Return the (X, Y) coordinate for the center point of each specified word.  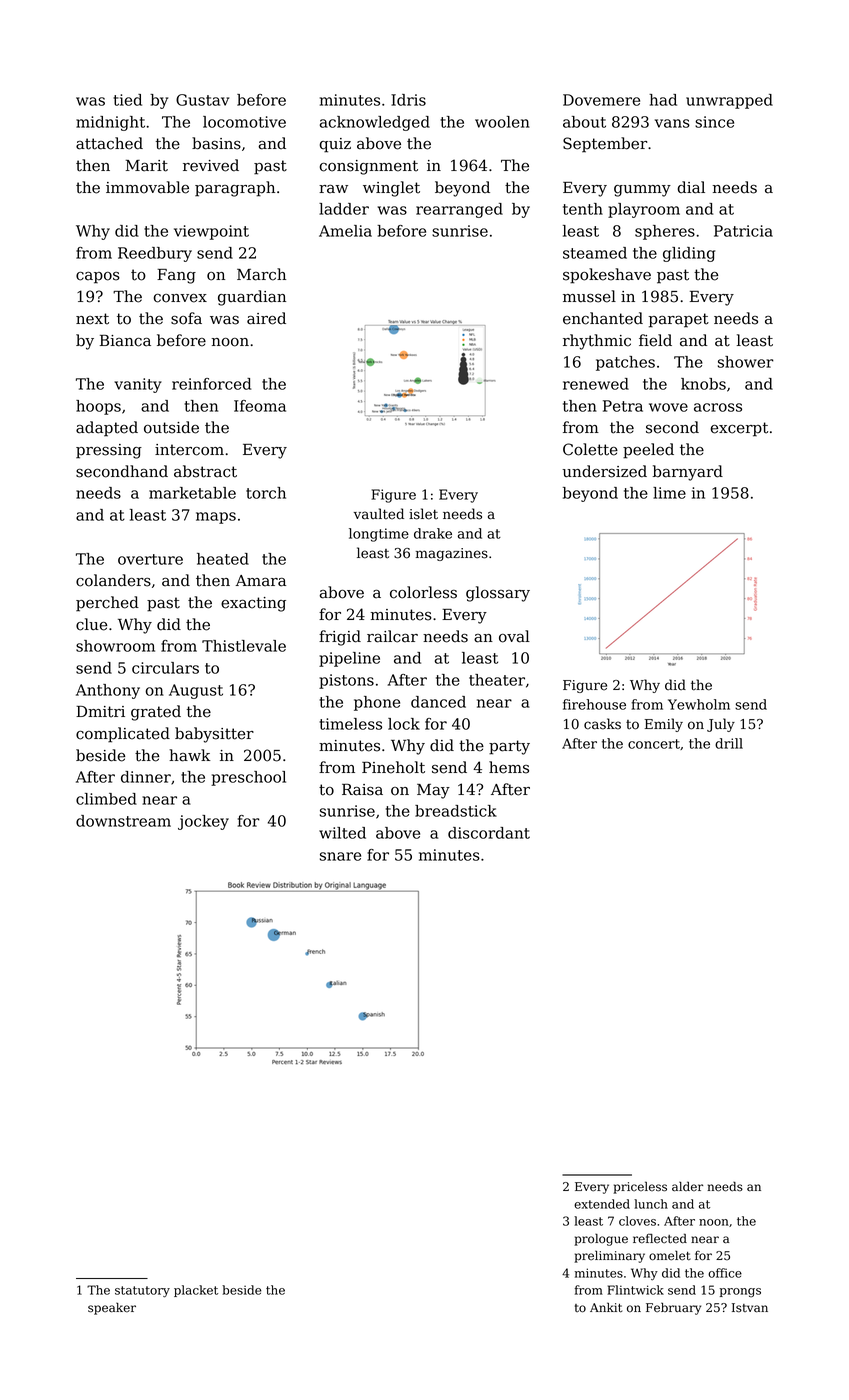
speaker (112, 1309)
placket (196, 1291)
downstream (123, 821)
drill (729, 743)
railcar (392, 636)
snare (340, 856)
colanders (113, 580)
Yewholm (699, 704)
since (714, 122)
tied (127, 100)
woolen (502, 122)
